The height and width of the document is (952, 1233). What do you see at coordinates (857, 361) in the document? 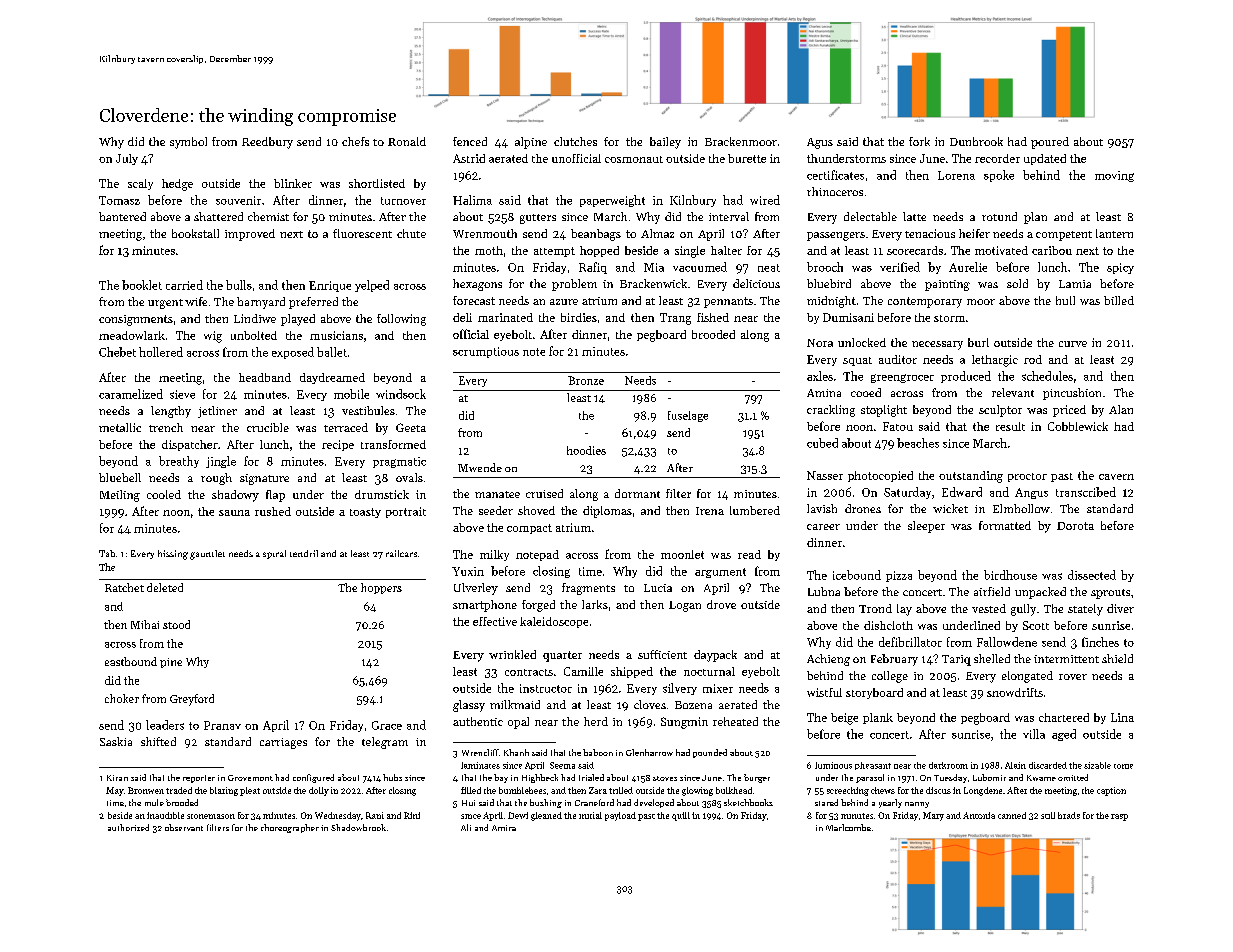
I see `squat` at bounding box center [857, 361].
